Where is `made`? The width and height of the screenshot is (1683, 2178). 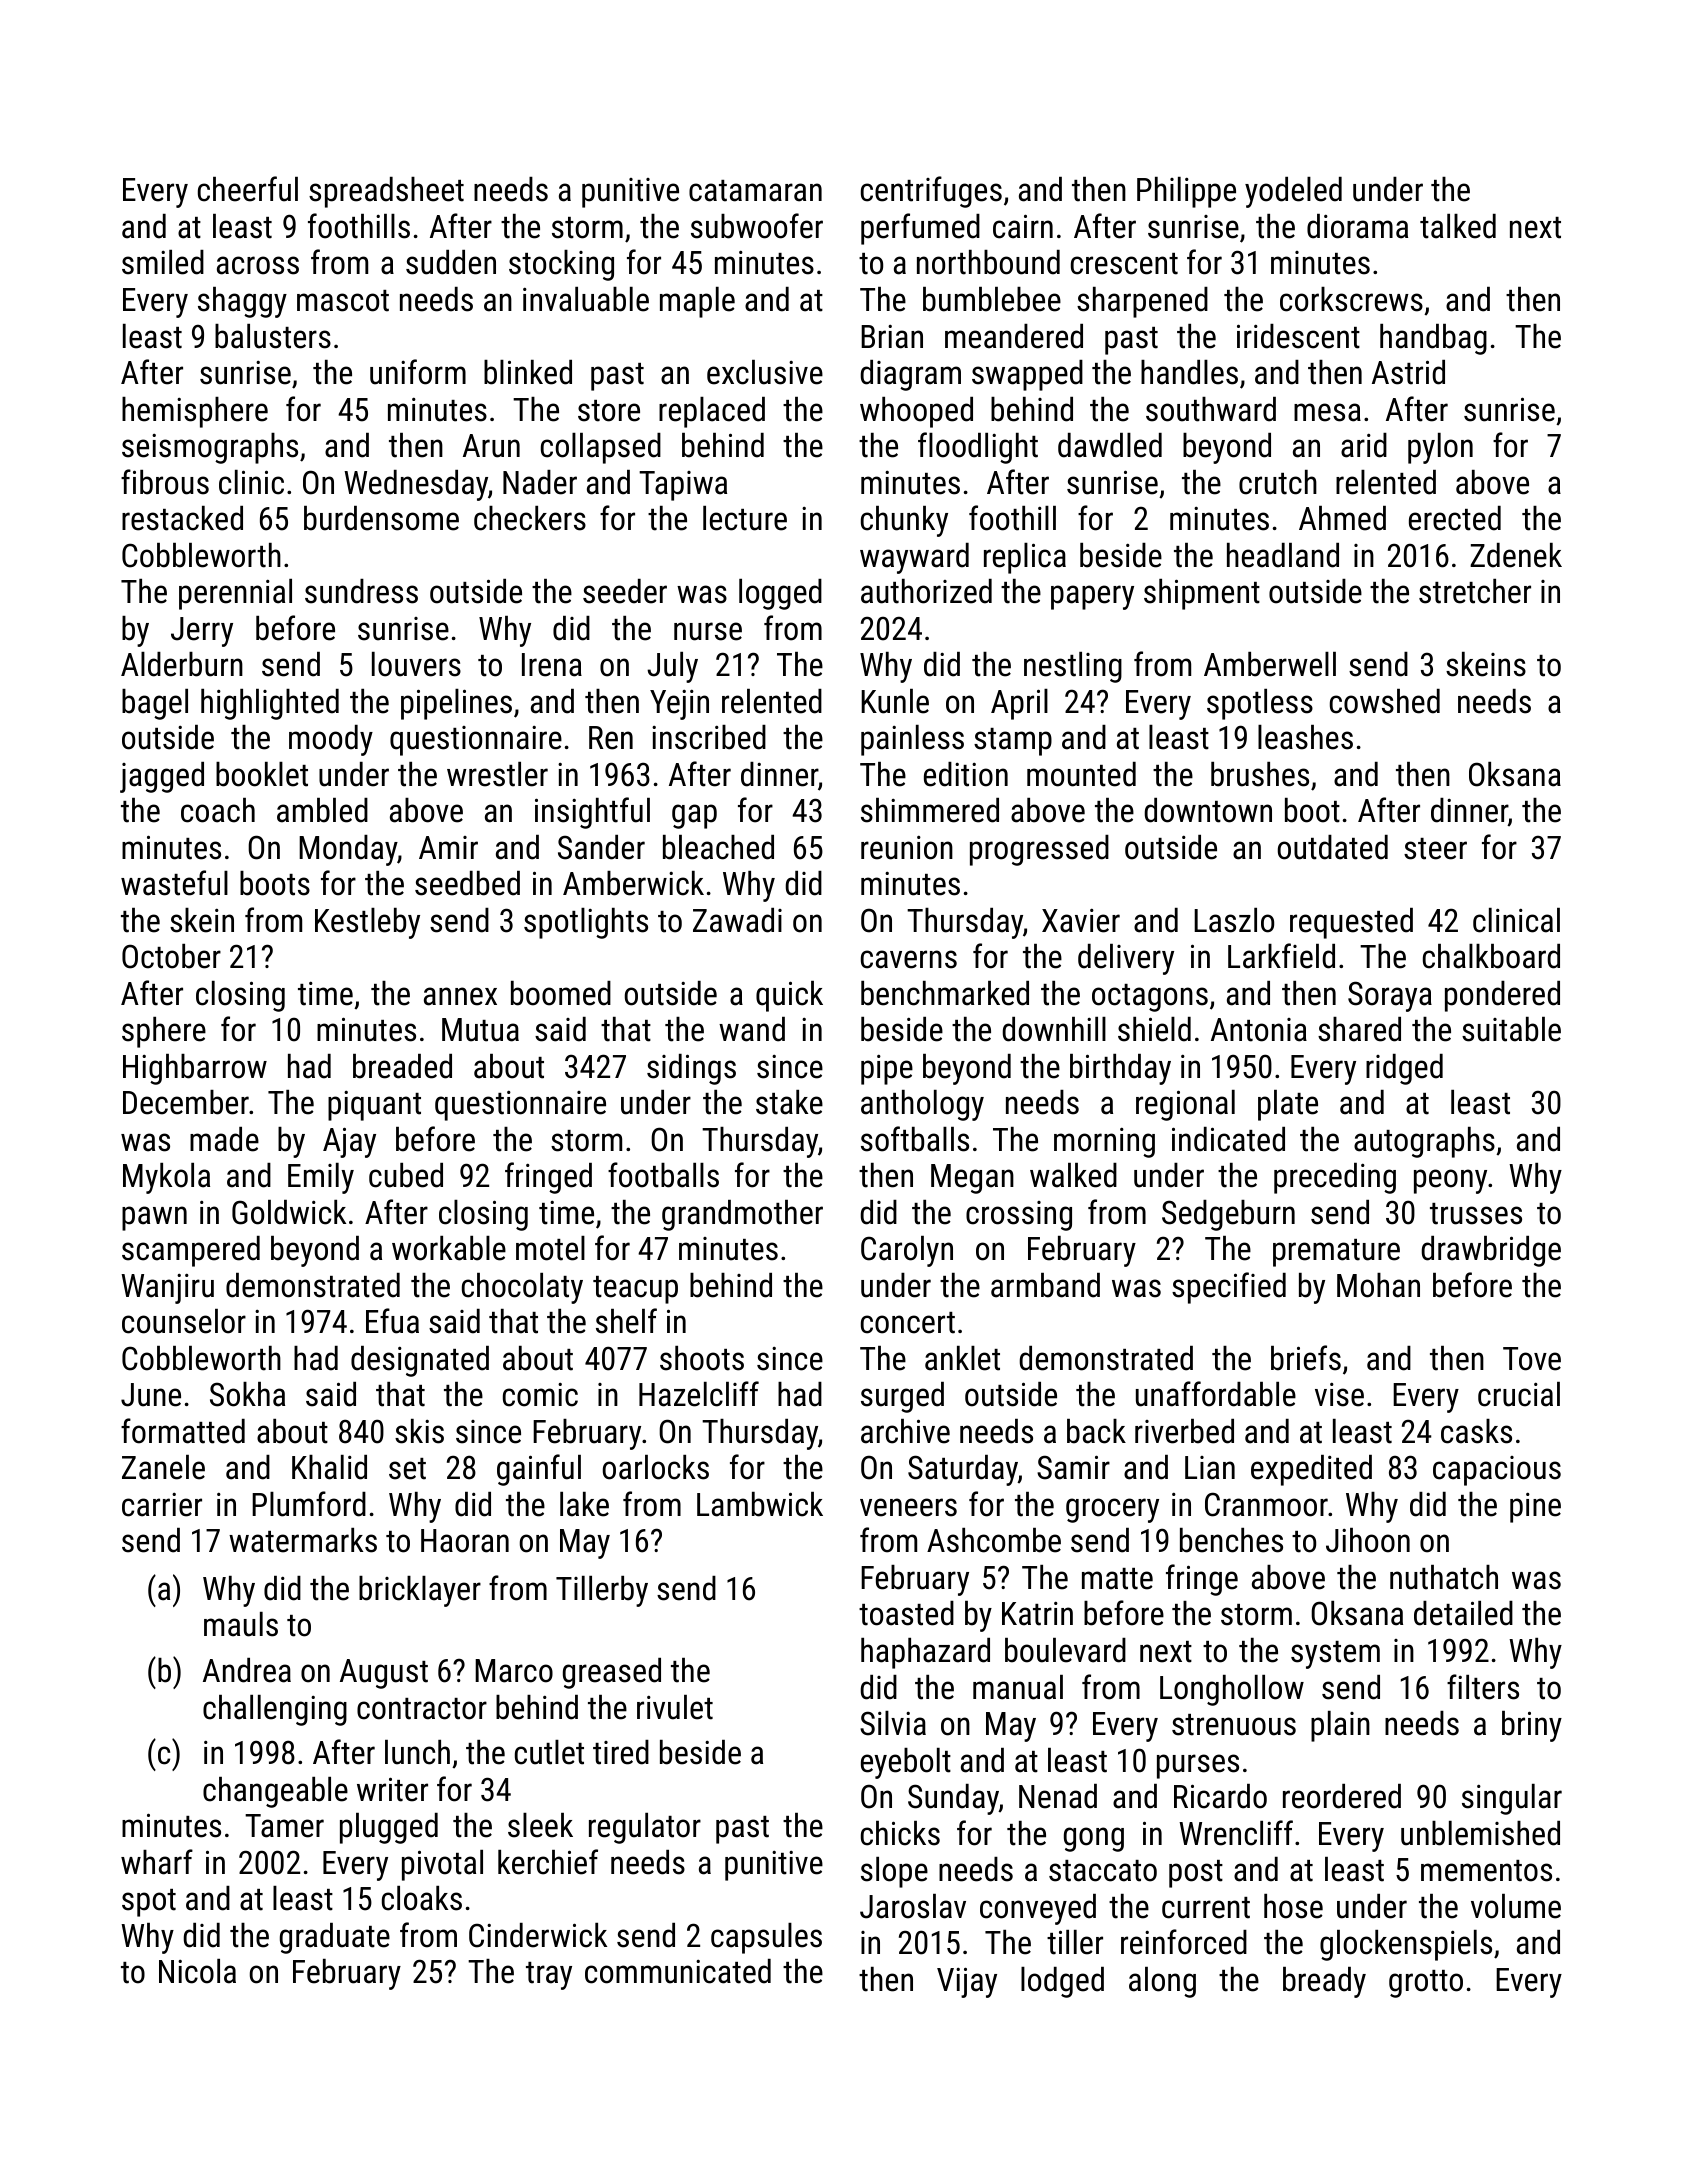 made is located at coordinates (224, 1139).
